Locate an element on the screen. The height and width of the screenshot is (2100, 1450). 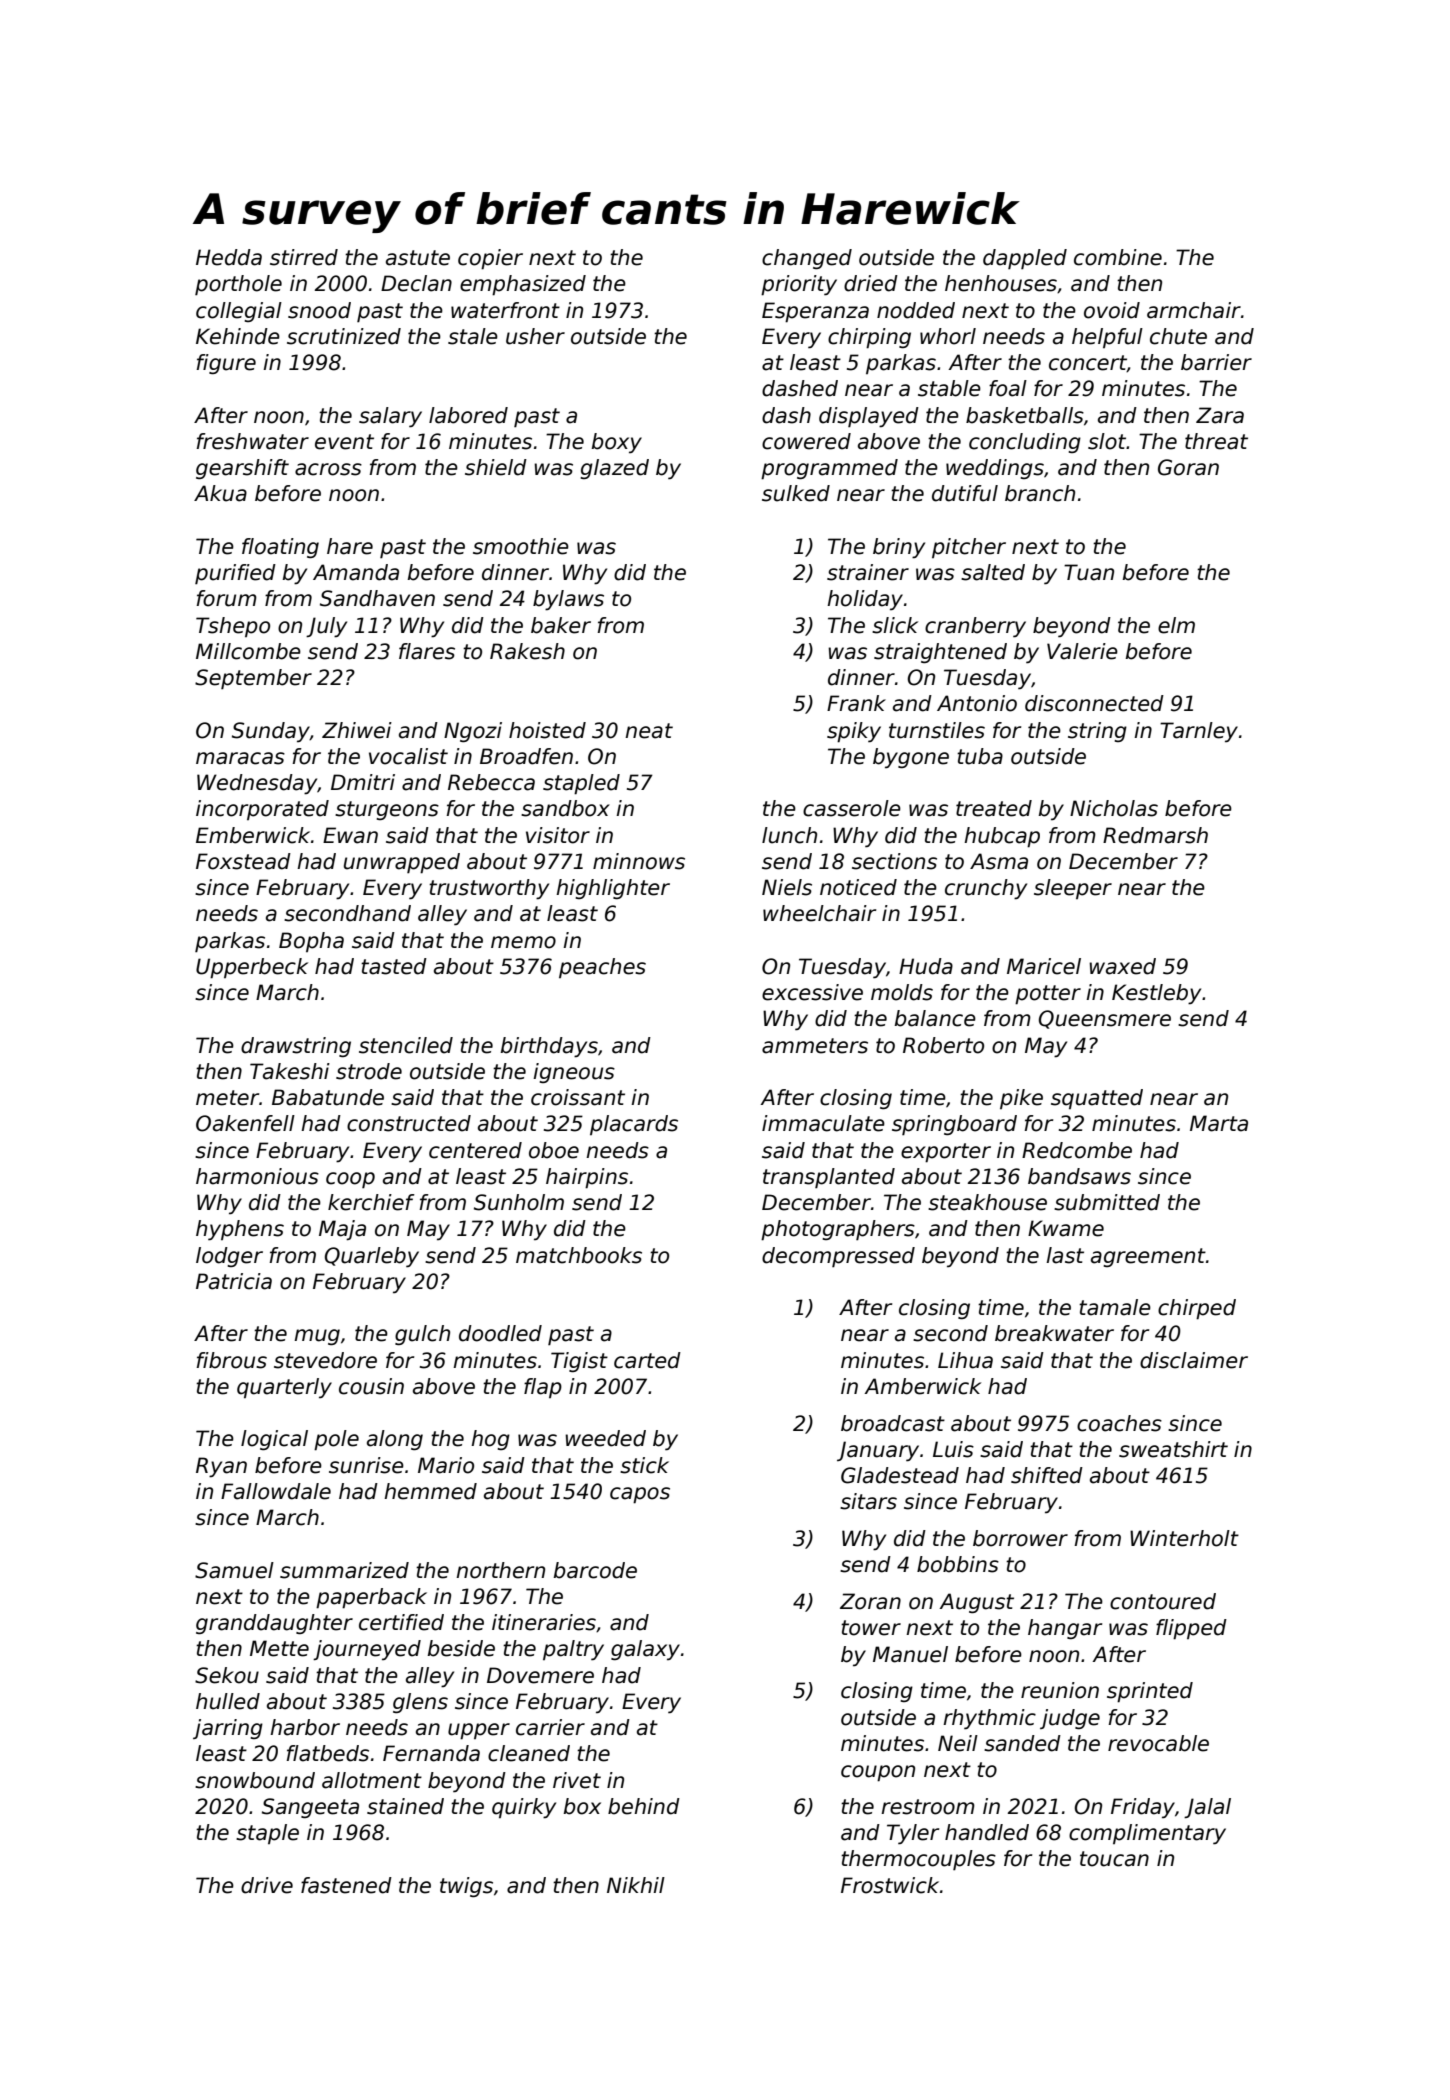
flipped is located at coordinates (1191, 1629).
